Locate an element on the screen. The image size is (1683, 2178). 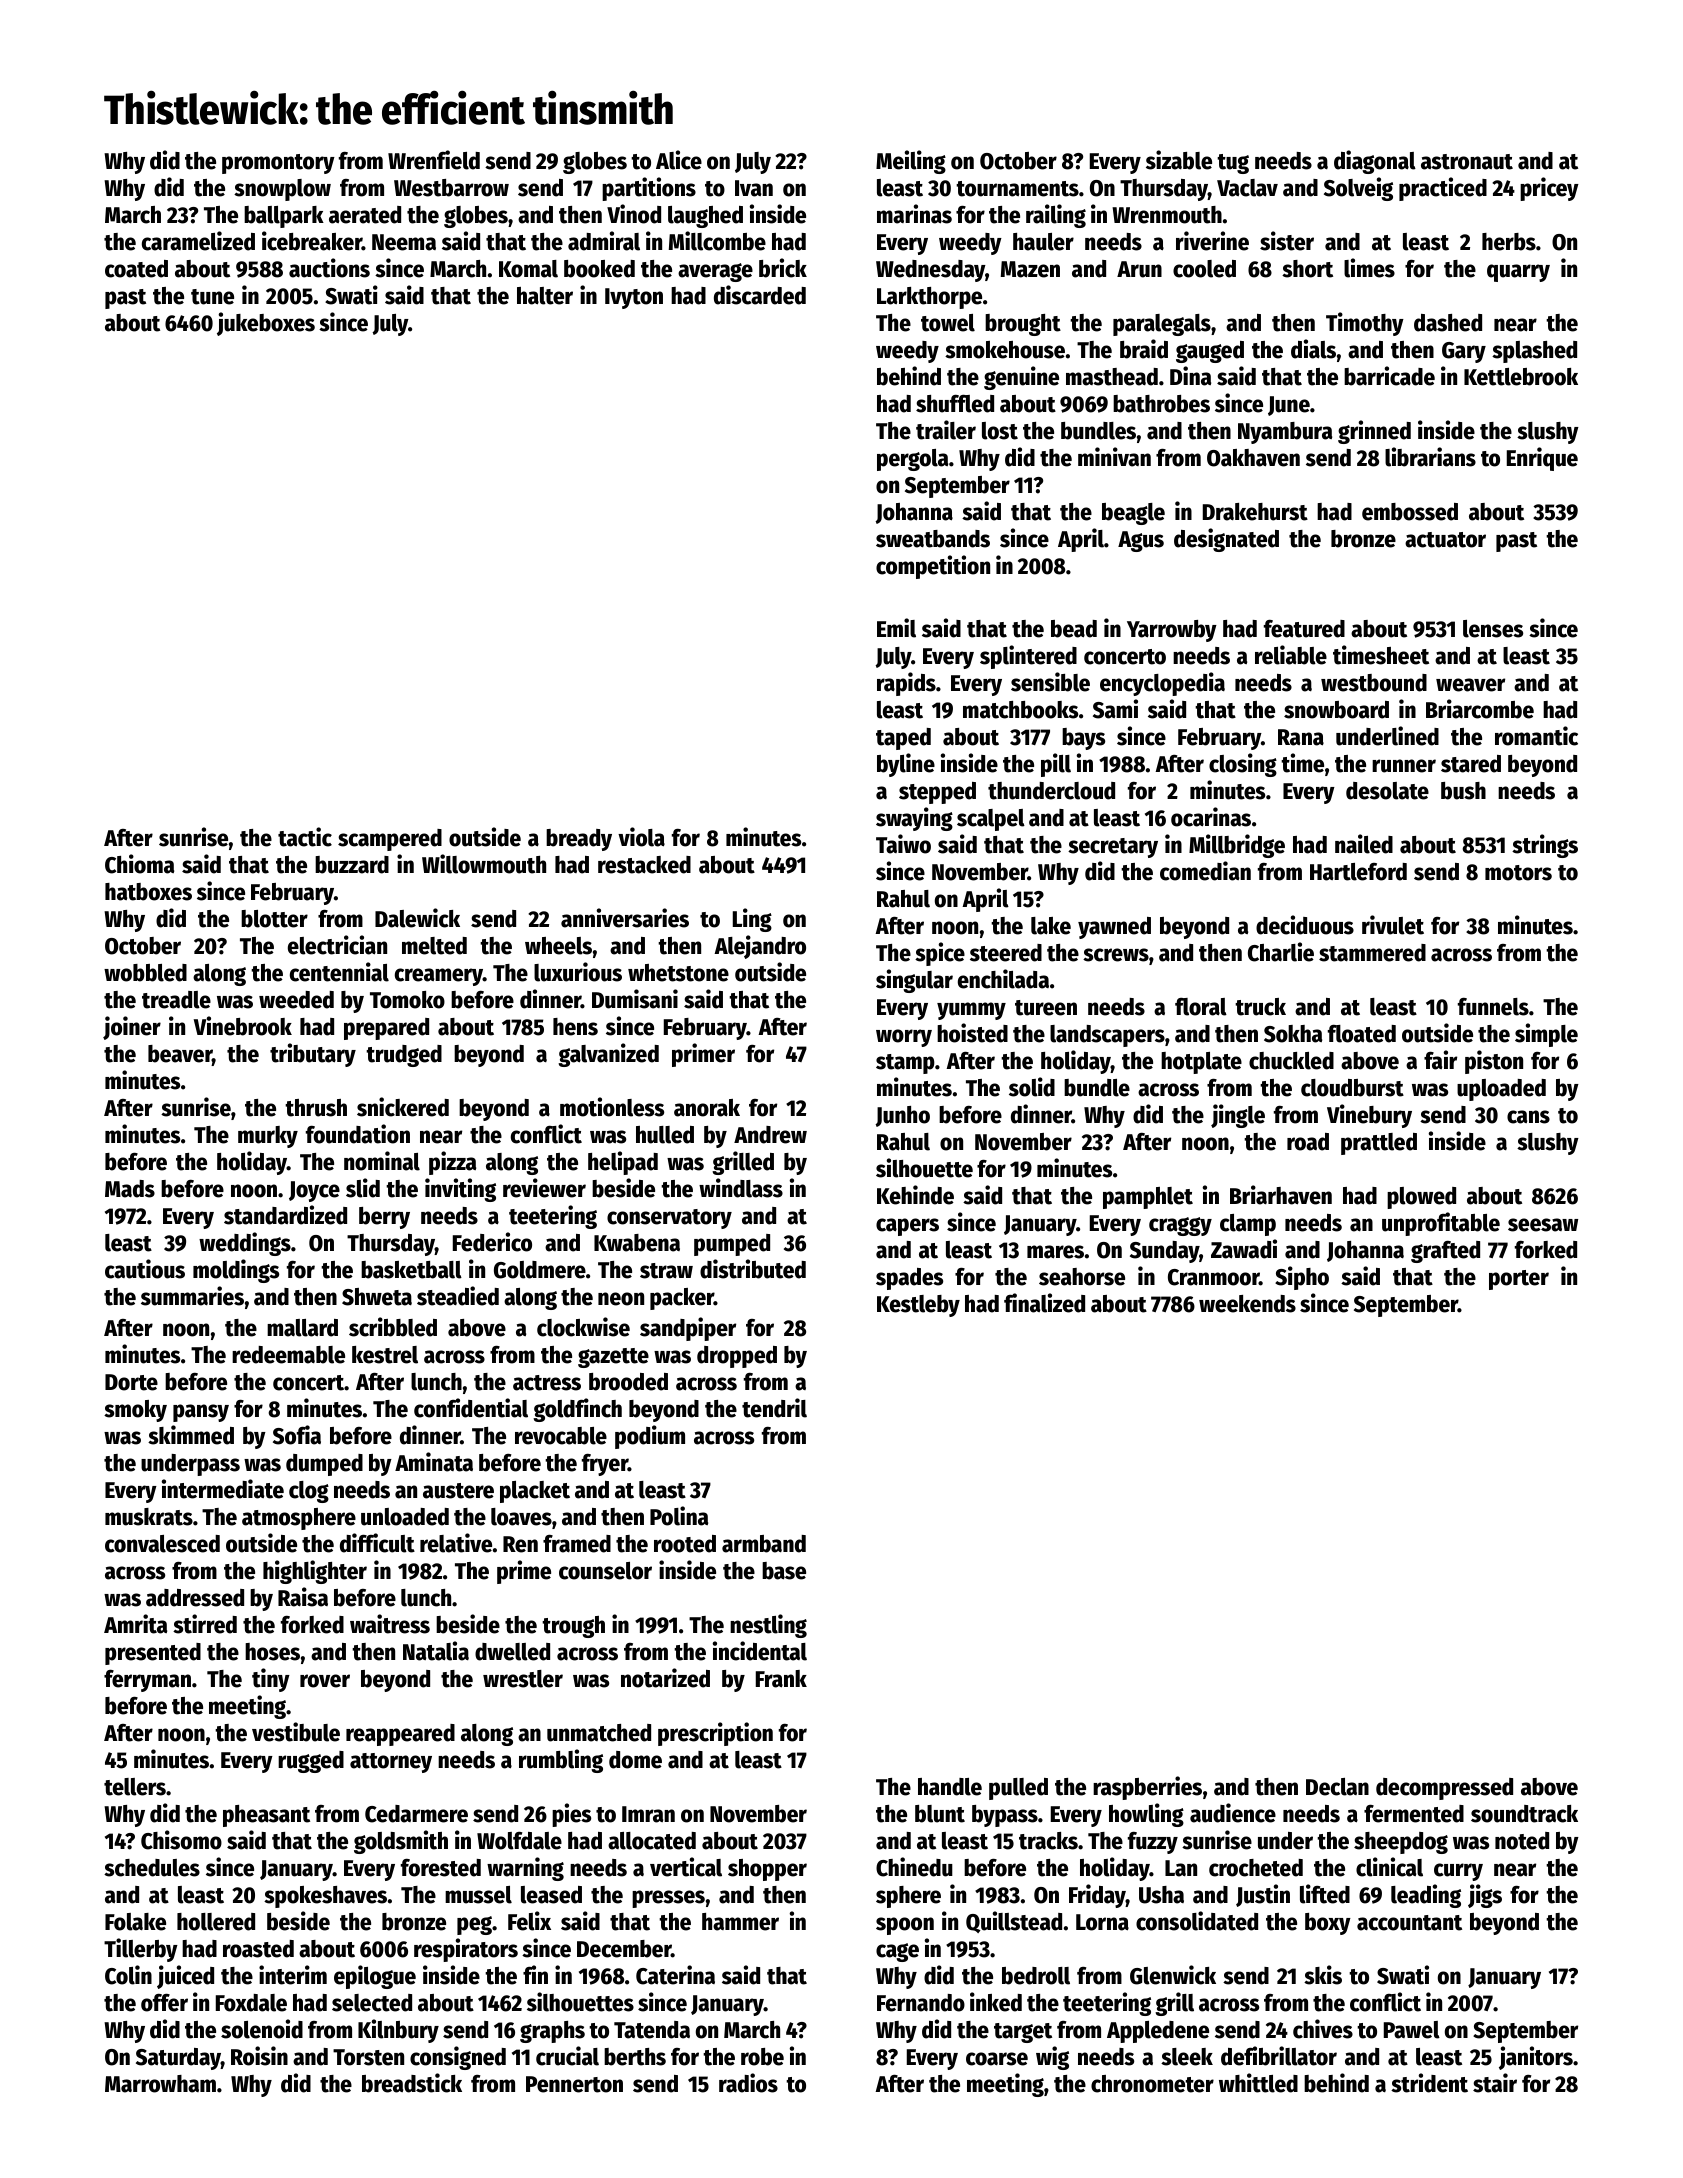
promontory is located at coordinates (278, 164).
